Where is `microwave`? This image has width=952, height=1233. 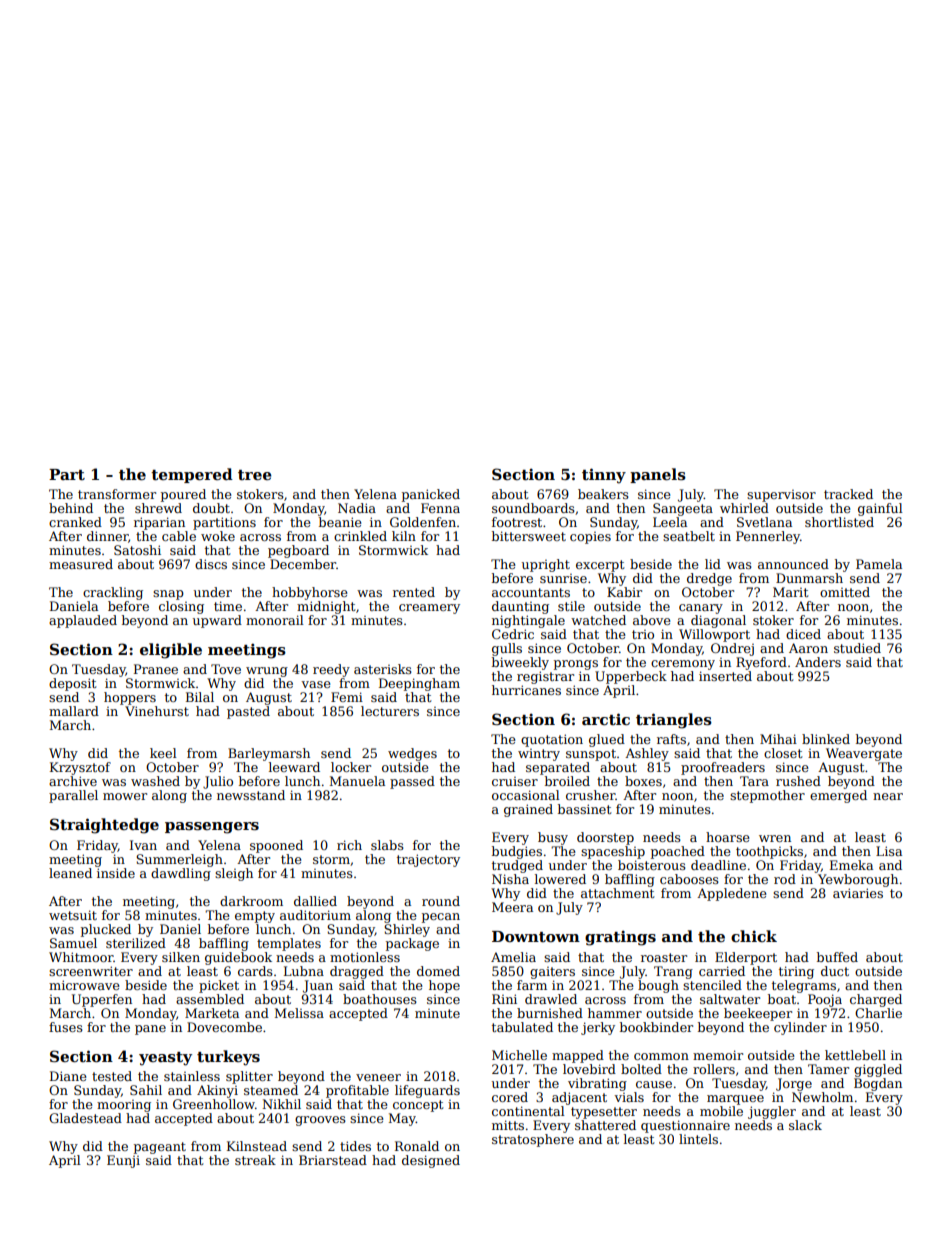 microwave is located at coordinates (84, 985).
